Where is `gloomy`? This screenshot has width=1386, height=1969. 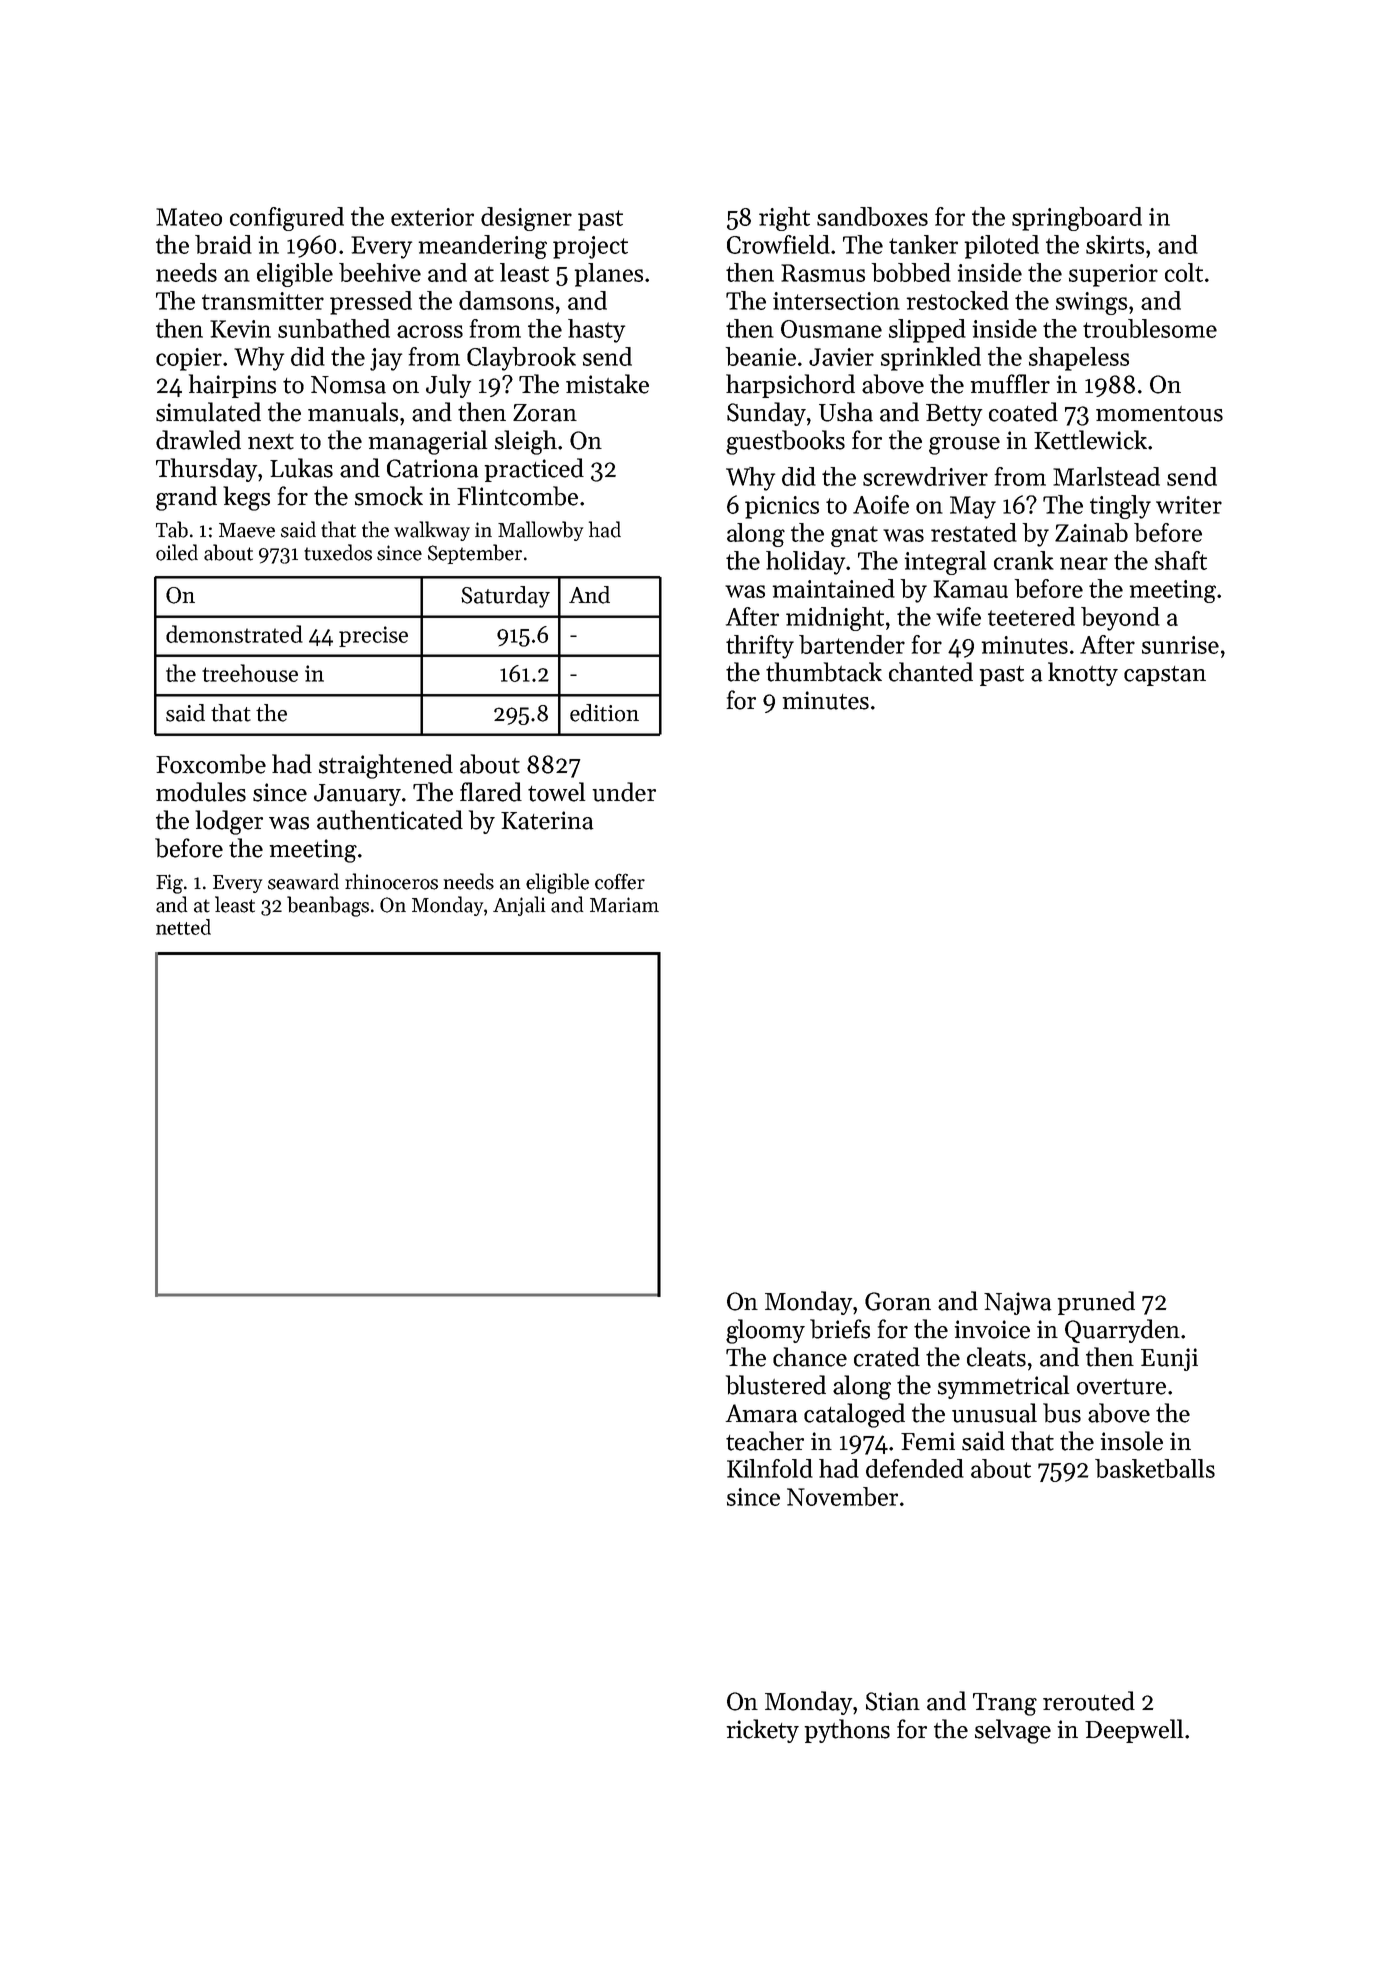 gloomy is located at coordinates (765, 1331).
